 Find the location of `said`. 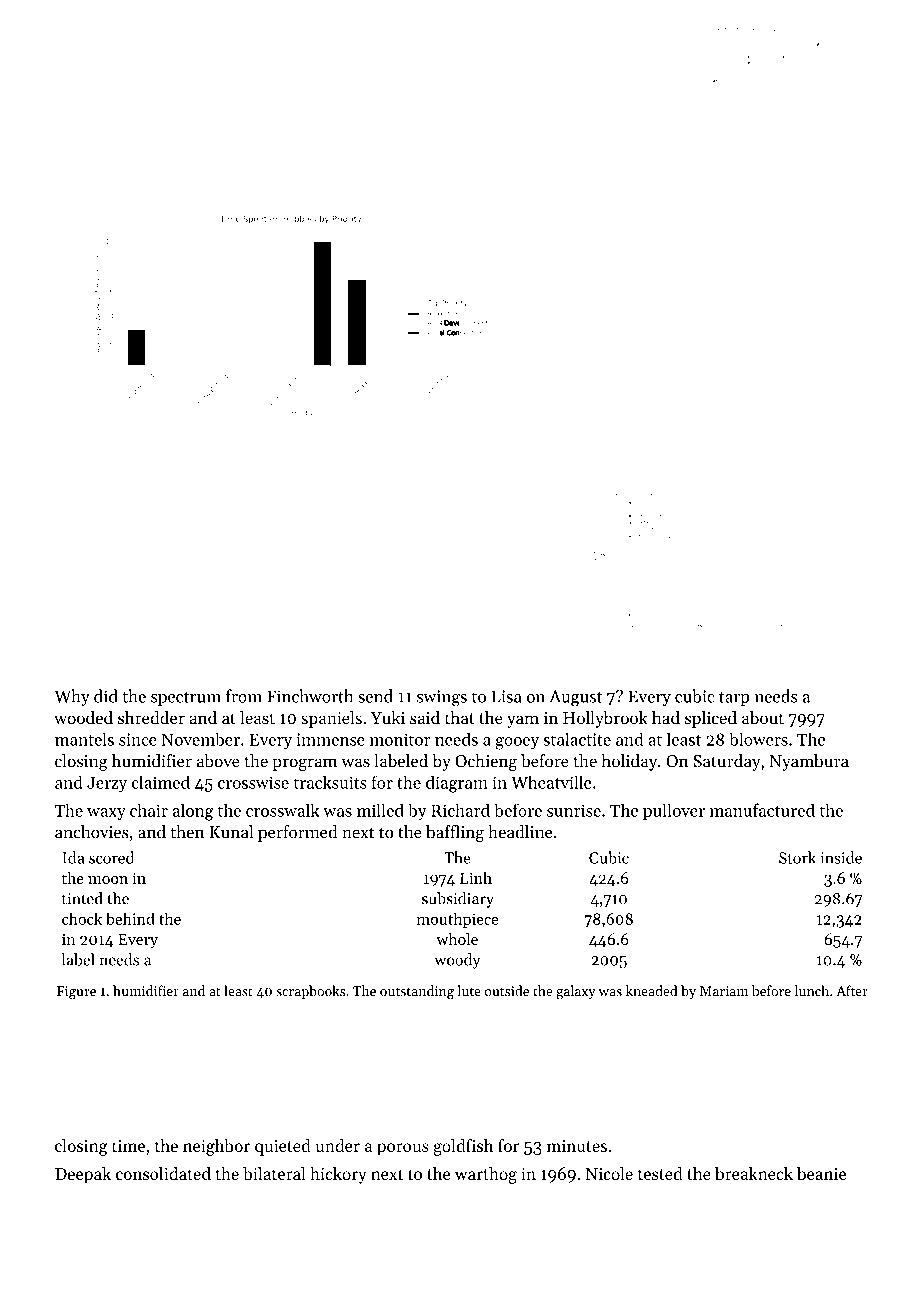

said is located at coordinates (425, 717).
